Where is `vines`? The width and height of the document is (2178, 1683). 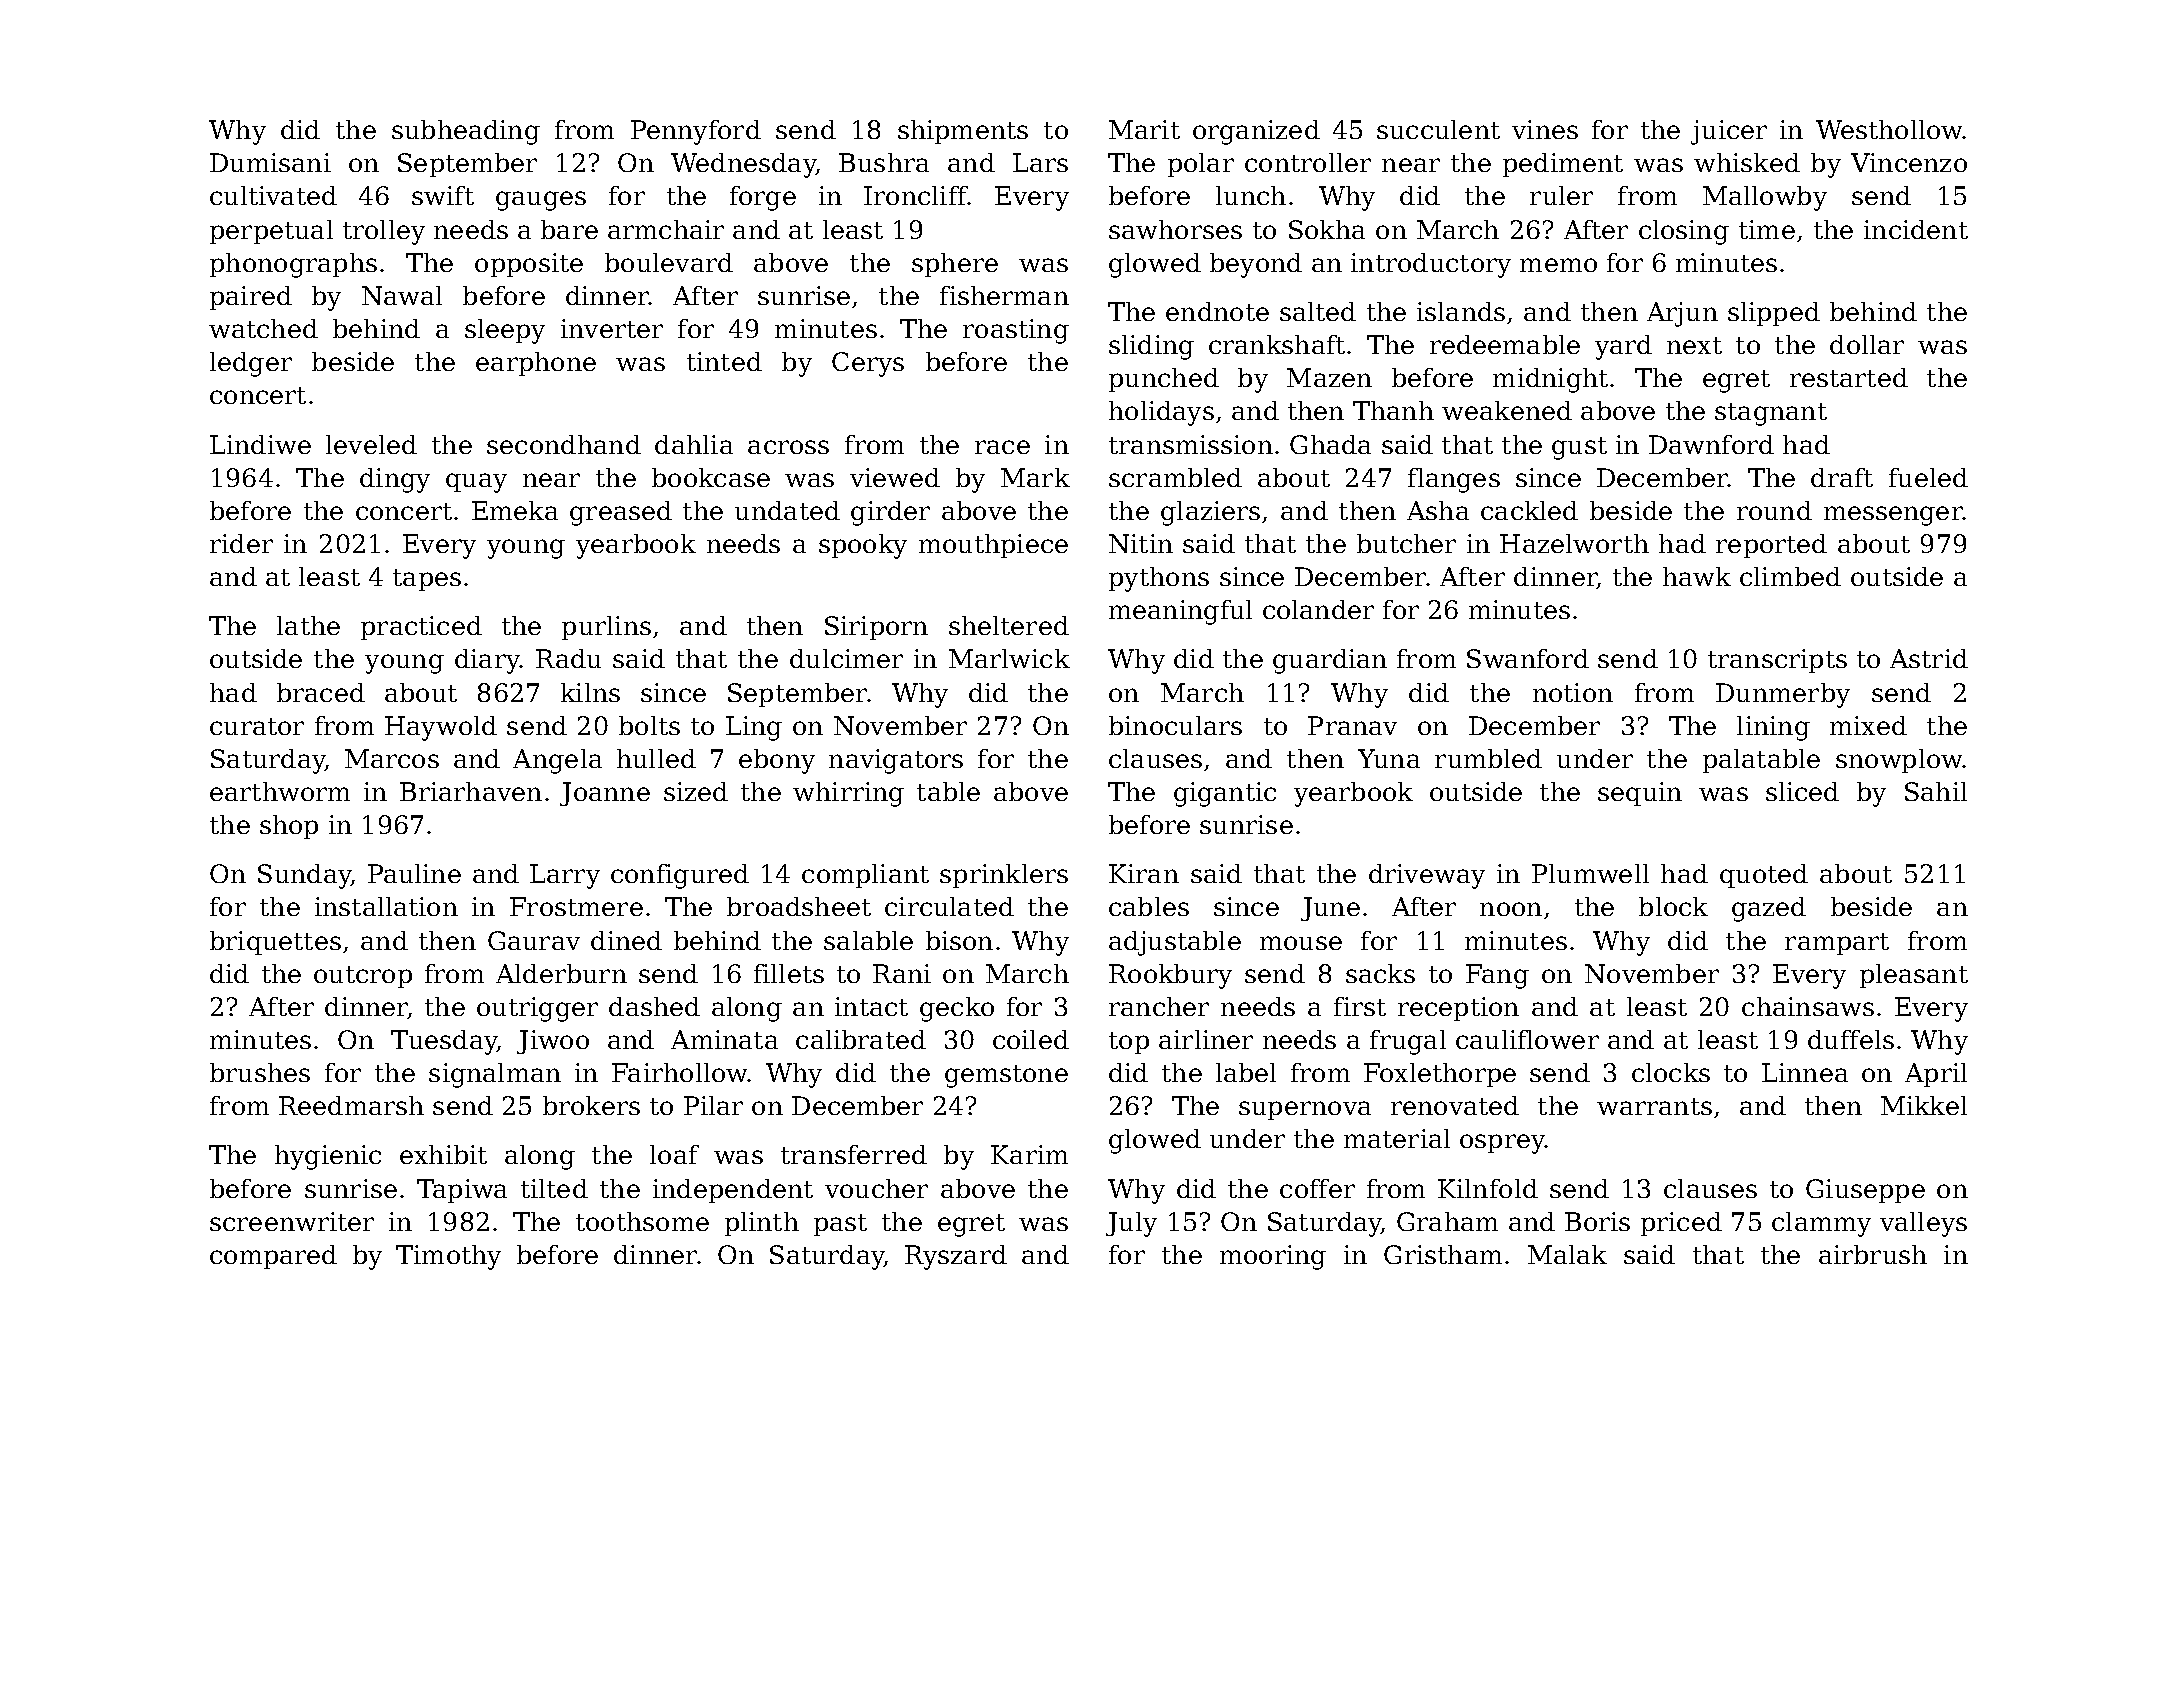
vines is located at coordinates (1545, 129).
